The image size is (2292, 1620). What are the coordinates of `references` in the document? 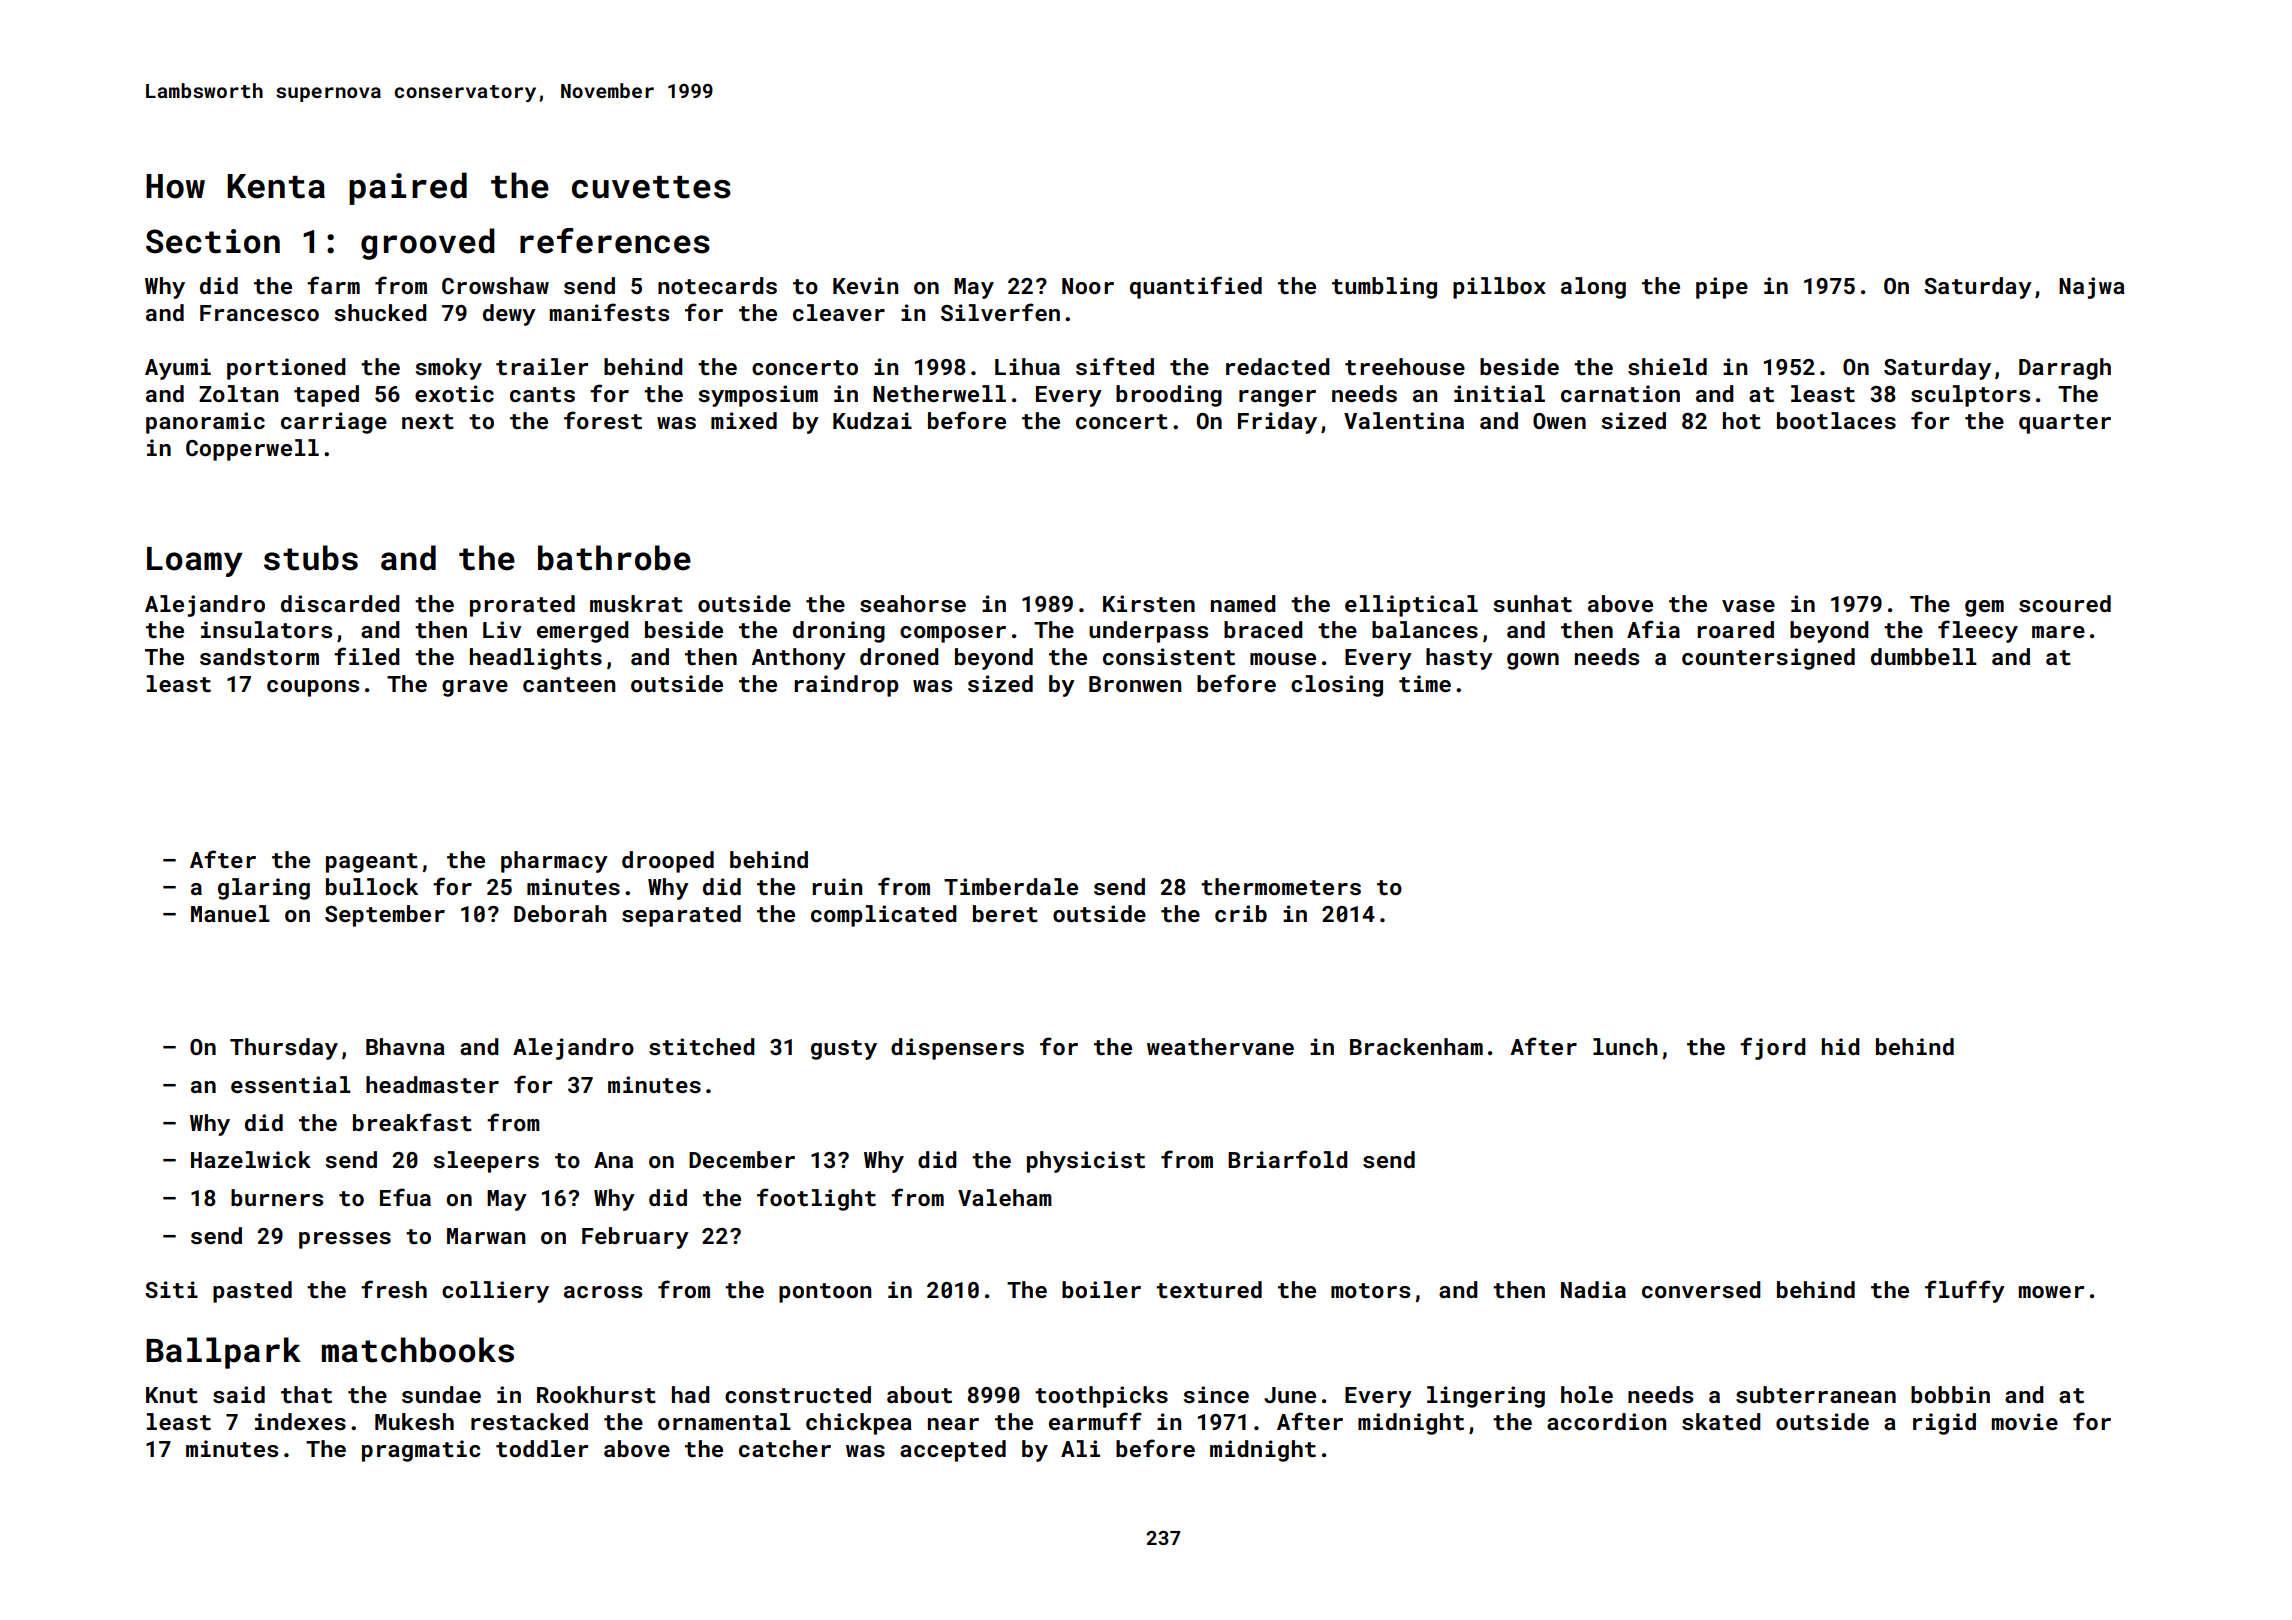 It's located at (615, 241).
